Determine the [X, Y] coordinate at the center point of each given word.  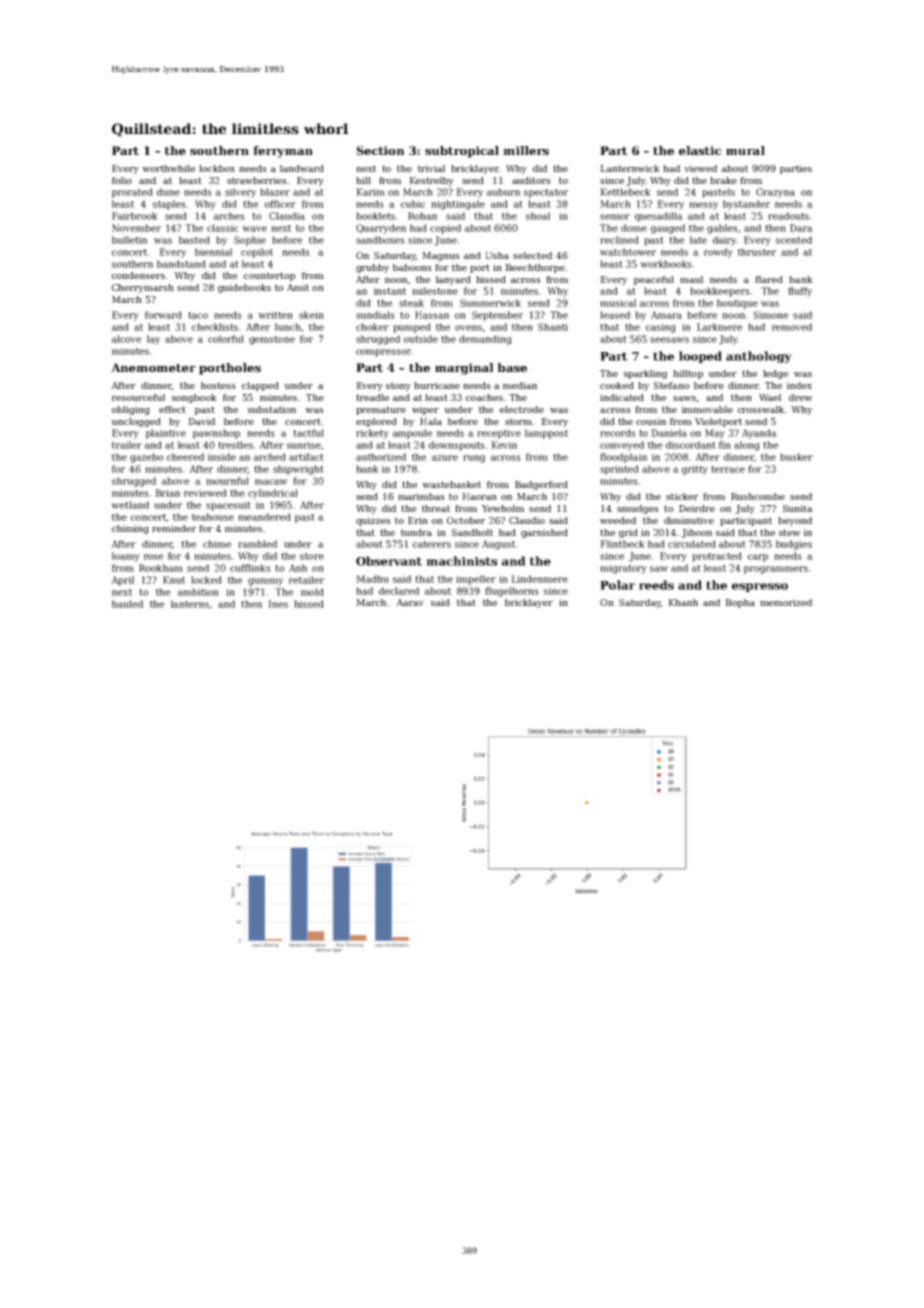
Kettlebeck [625, 192]
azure [445, 458]
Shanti [553, 327]
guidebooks [244, 288]
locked [206, 580]
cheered [185, 457]
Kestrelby [431, 181]
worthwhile [168, 168]
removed [792, 327]
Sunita [798, 508]
